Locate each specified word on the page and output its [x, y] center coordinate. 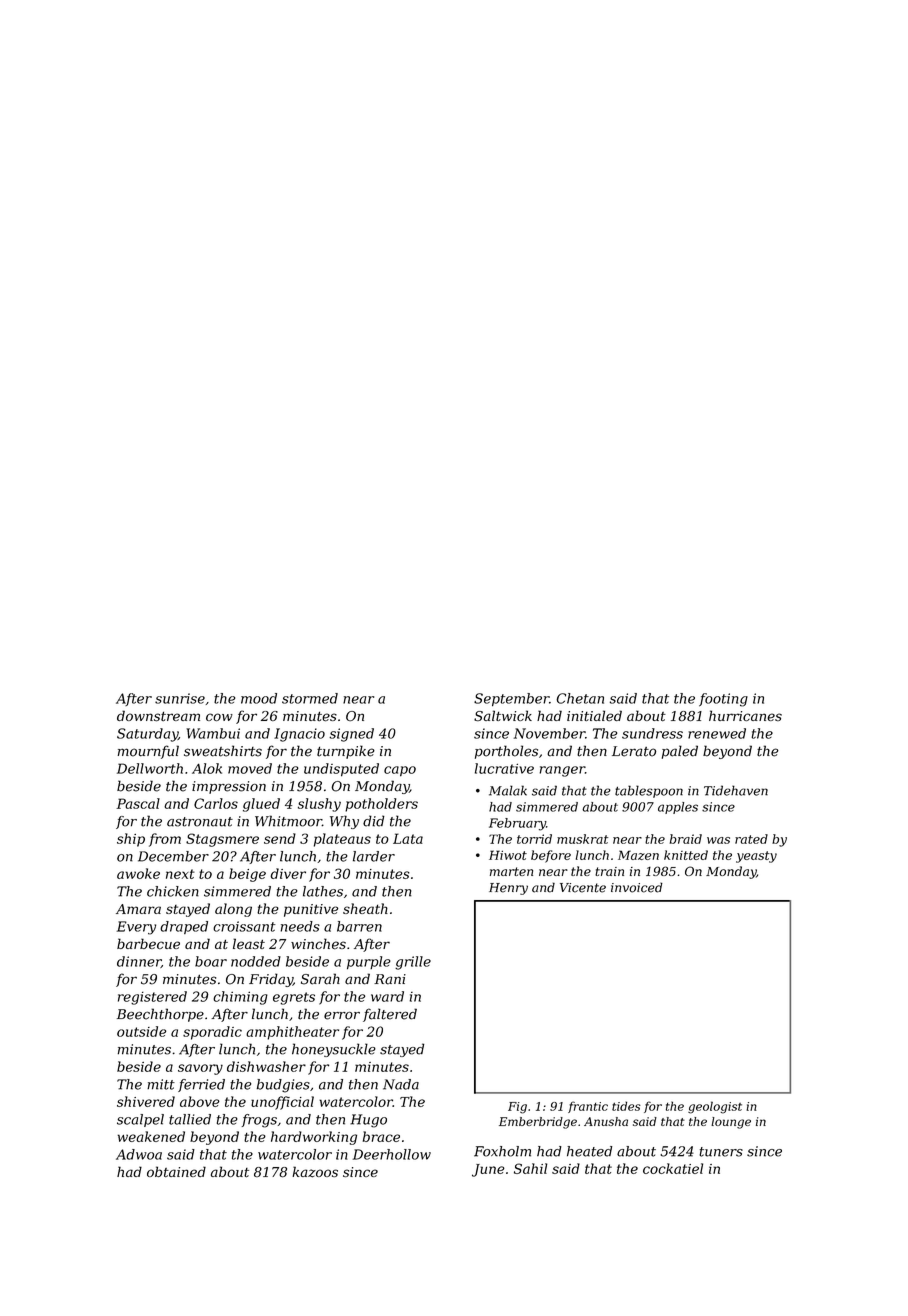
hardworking [314, 1138]
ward [387, 996]
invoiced [637, 887]
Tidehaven [736, 790]
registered [152, 998]
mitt [161, 1084]
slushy [319, 805]
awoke [138, 873]
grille [413, 963]
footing [723, 700]
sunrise [180, 698]
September [511, 699]
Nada [401, 1084]
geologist [715, 1107]
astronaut [200, 822]
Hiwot [508, 855]
